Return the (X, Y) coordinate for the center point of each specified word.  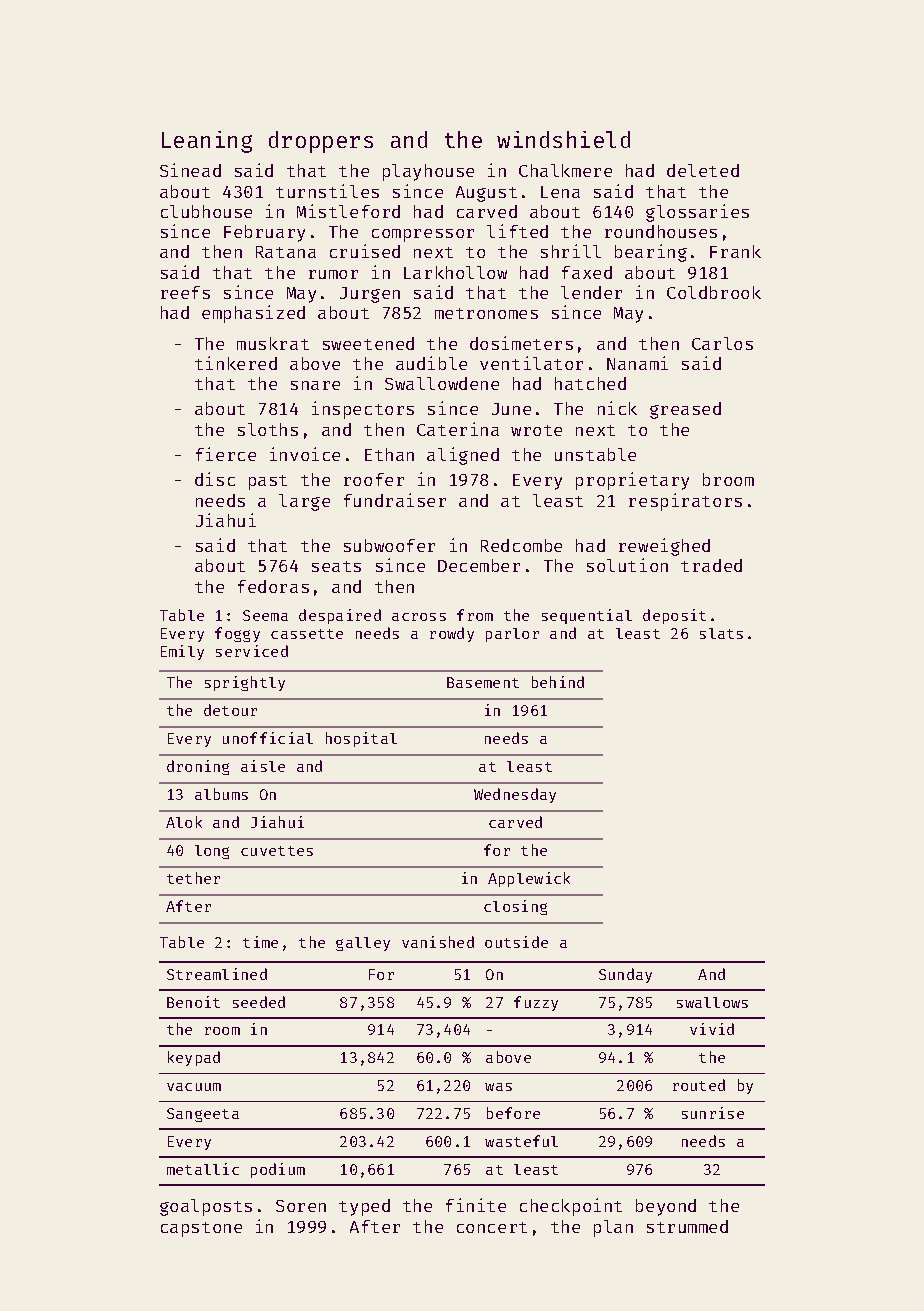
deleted (703, 170)
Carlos (722, 343)
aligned (463, 456)
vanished (438, 942)
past (268, 482)
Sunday (625, 975)
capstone (201, 1229)
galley (363, 944)
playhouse (428, 172)
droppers (321, 142)
